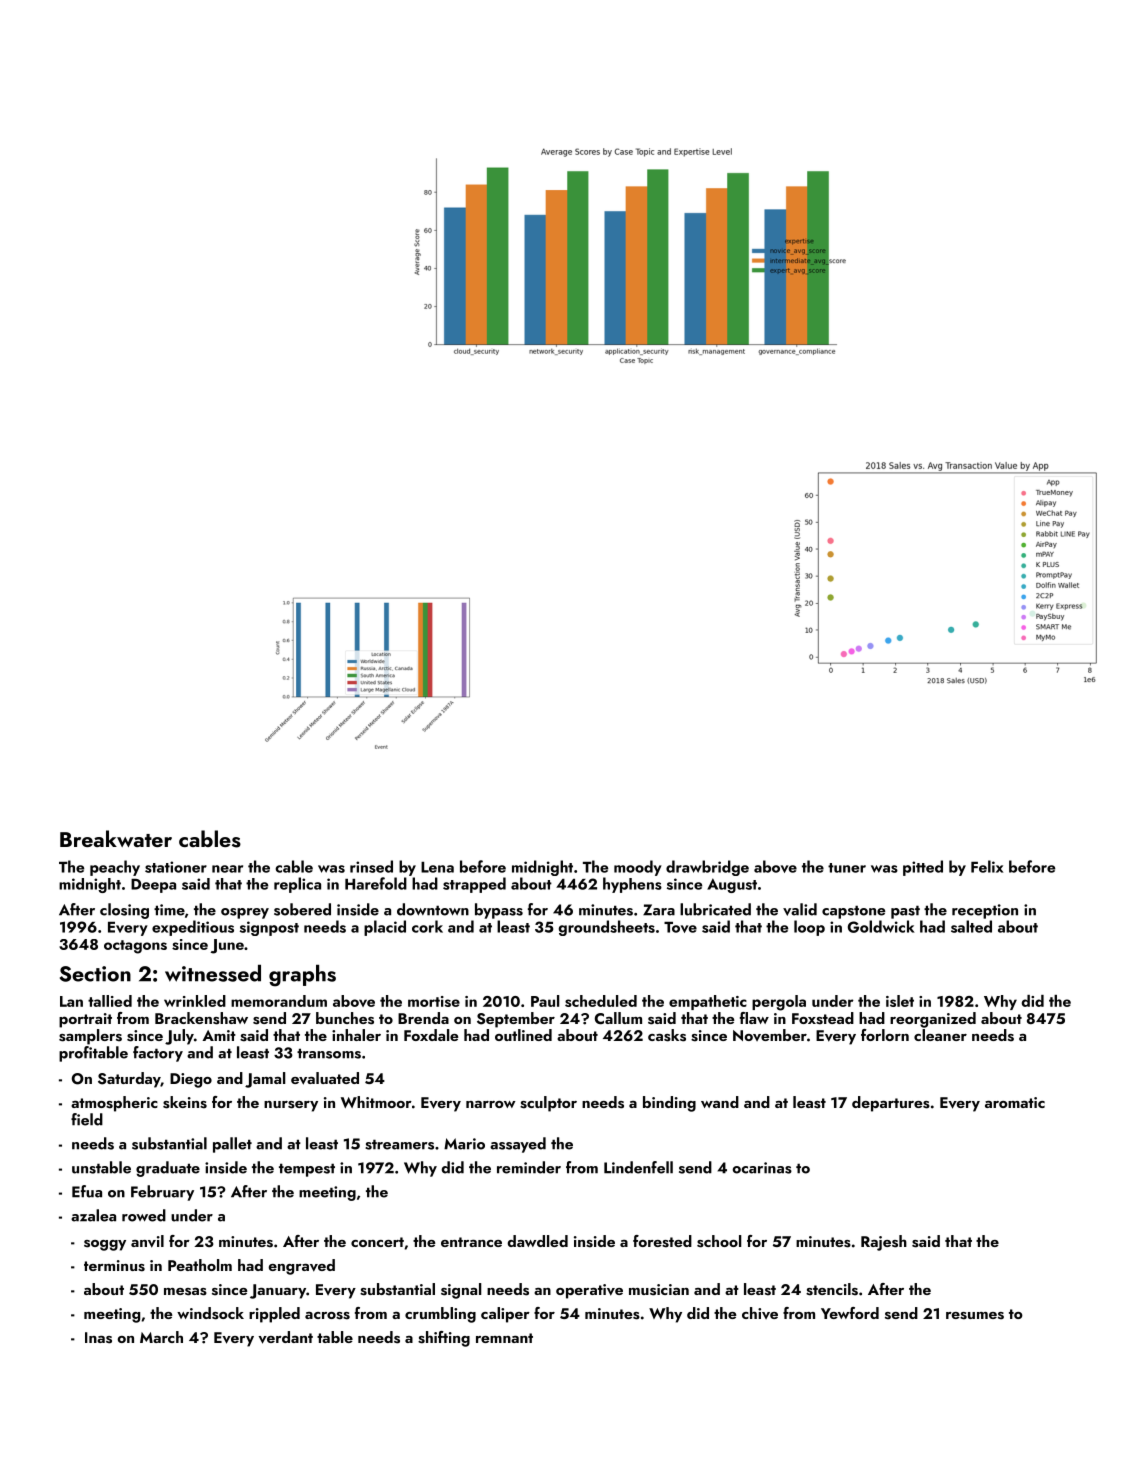 The width and height of the document is (1137, 1471). Describe the element at coordinates (87, 1119) in the document. I see `field` at that location.
